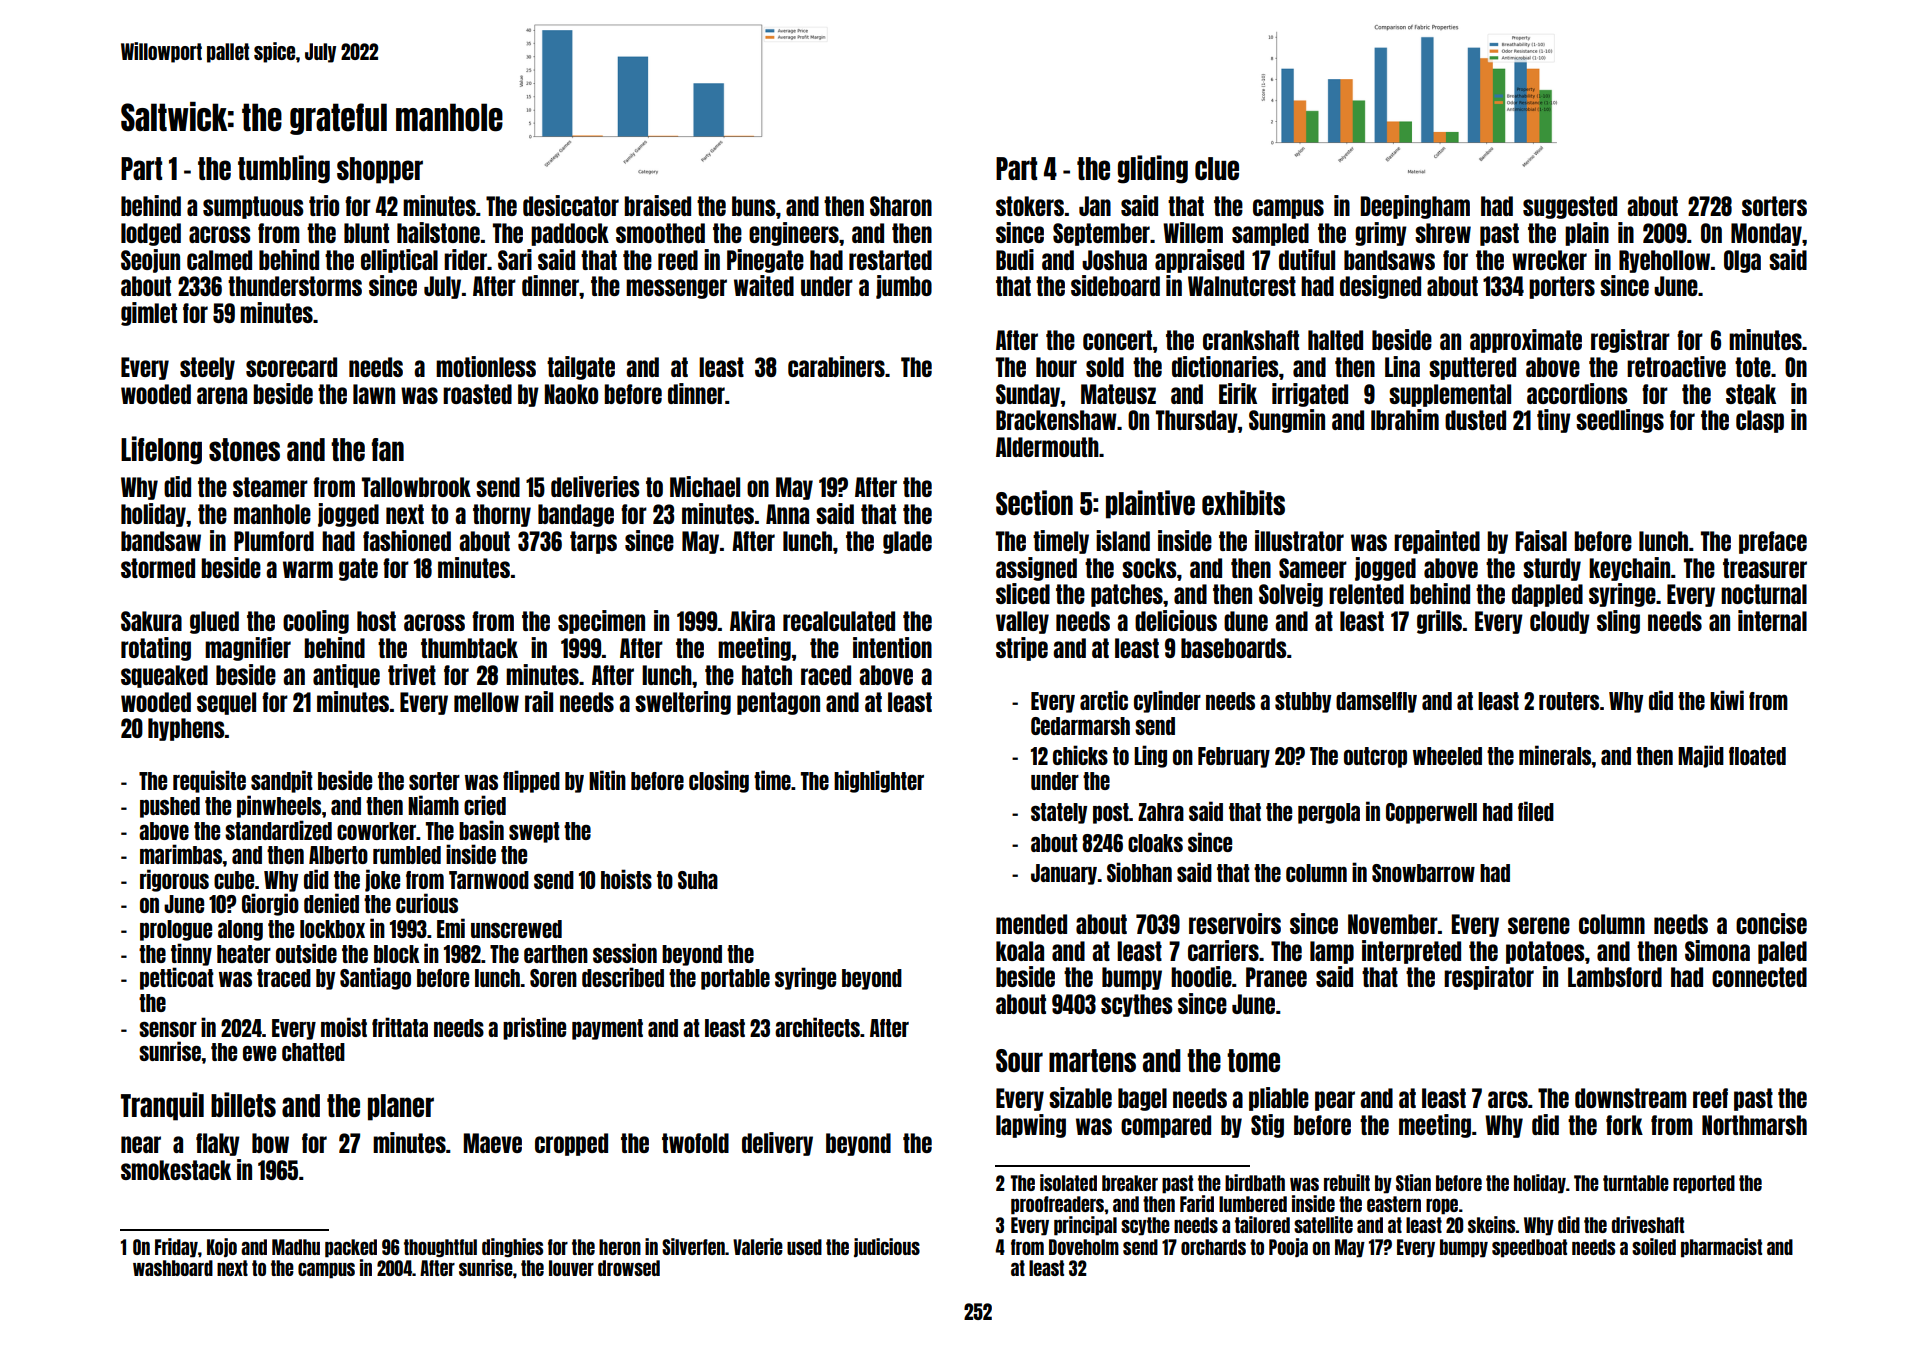 The width and height of the document is (1928, 1363). Describe the element at coordinates (1570, 207) in the document. I see `suggested` at that location.
